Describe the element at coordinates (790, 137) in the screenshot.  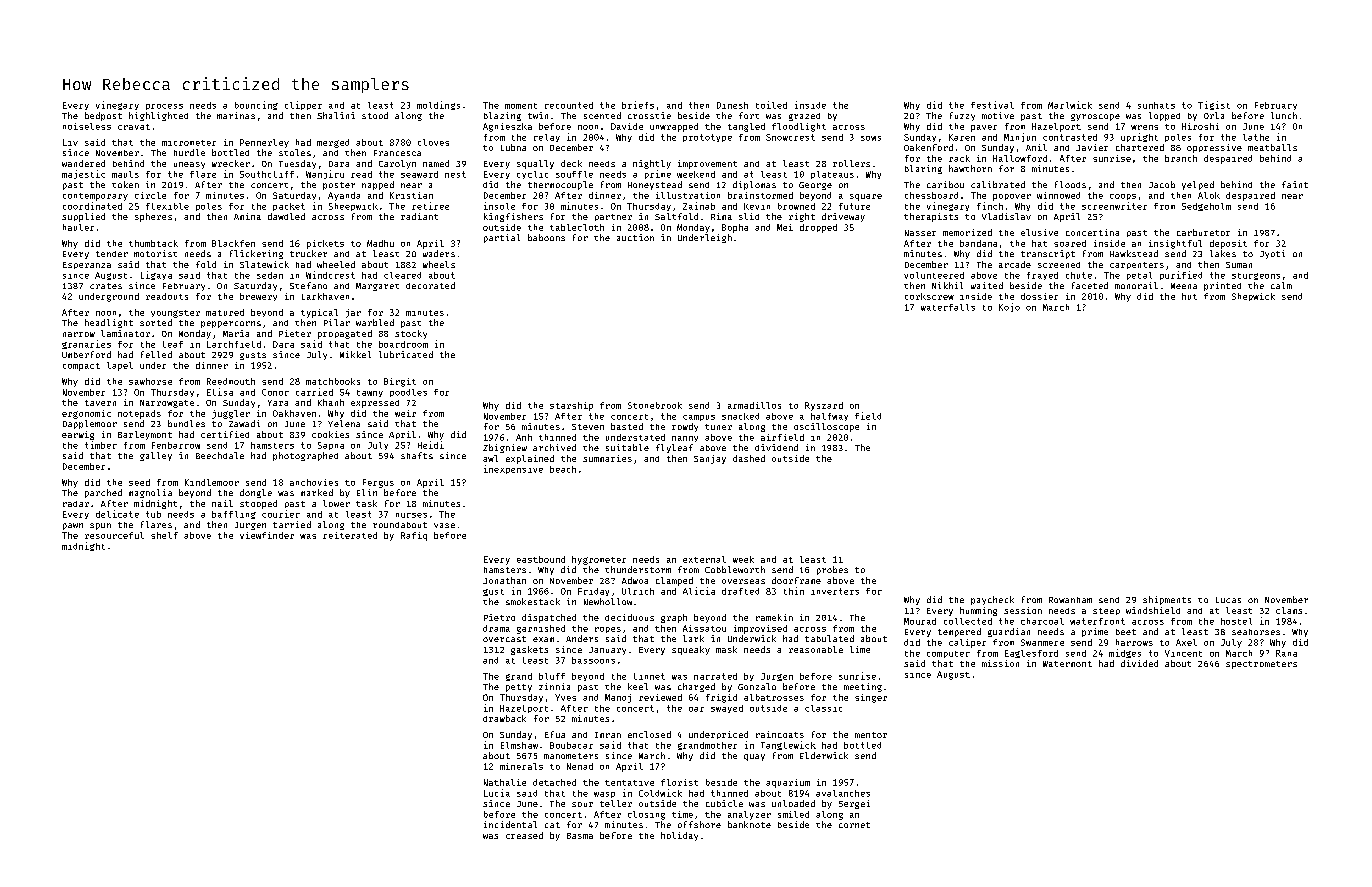
I see `Snowcrest` at that location.
